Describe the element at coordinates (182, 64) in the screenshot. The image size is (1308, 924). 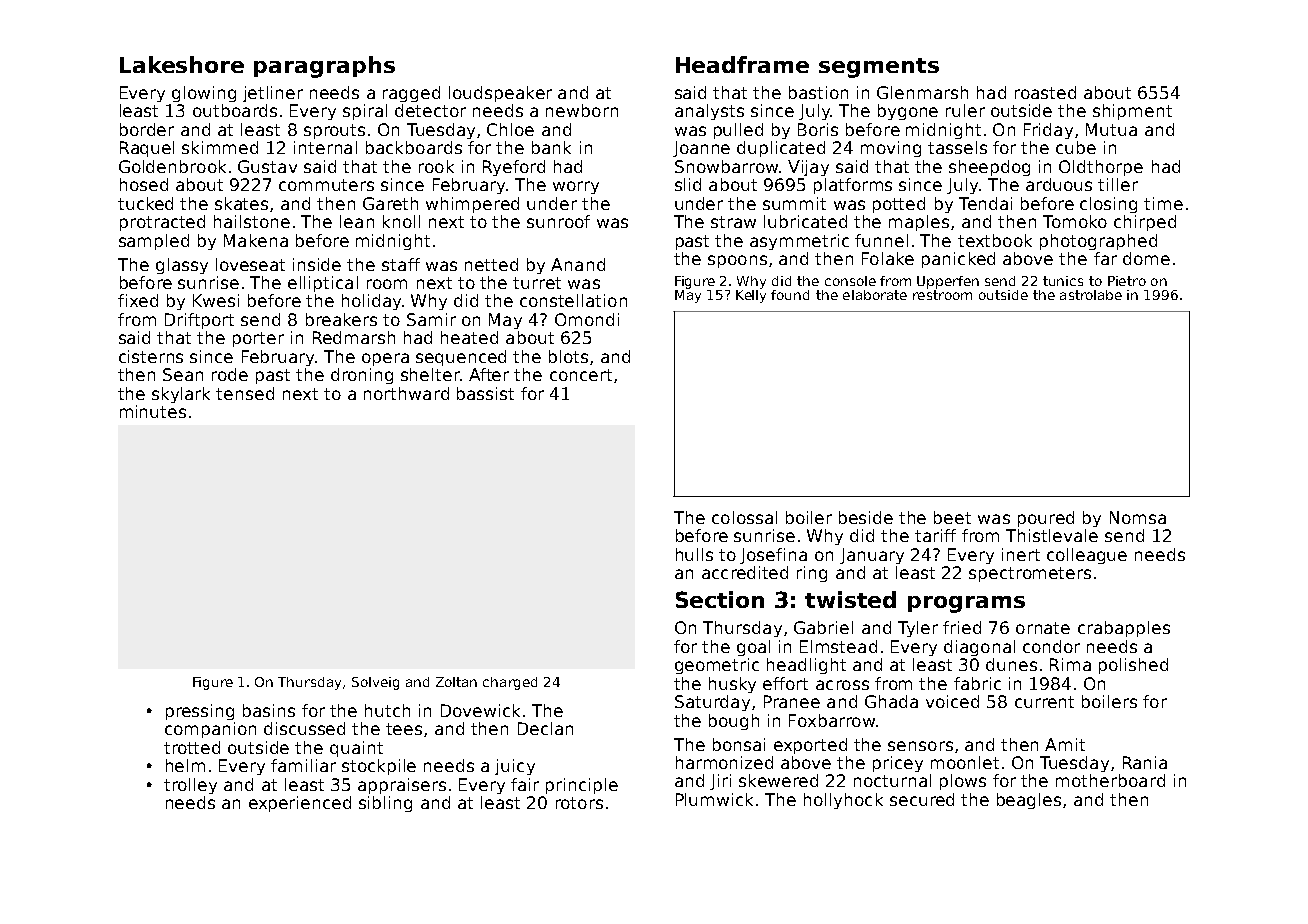
I see `Lakeshore` at that location.
